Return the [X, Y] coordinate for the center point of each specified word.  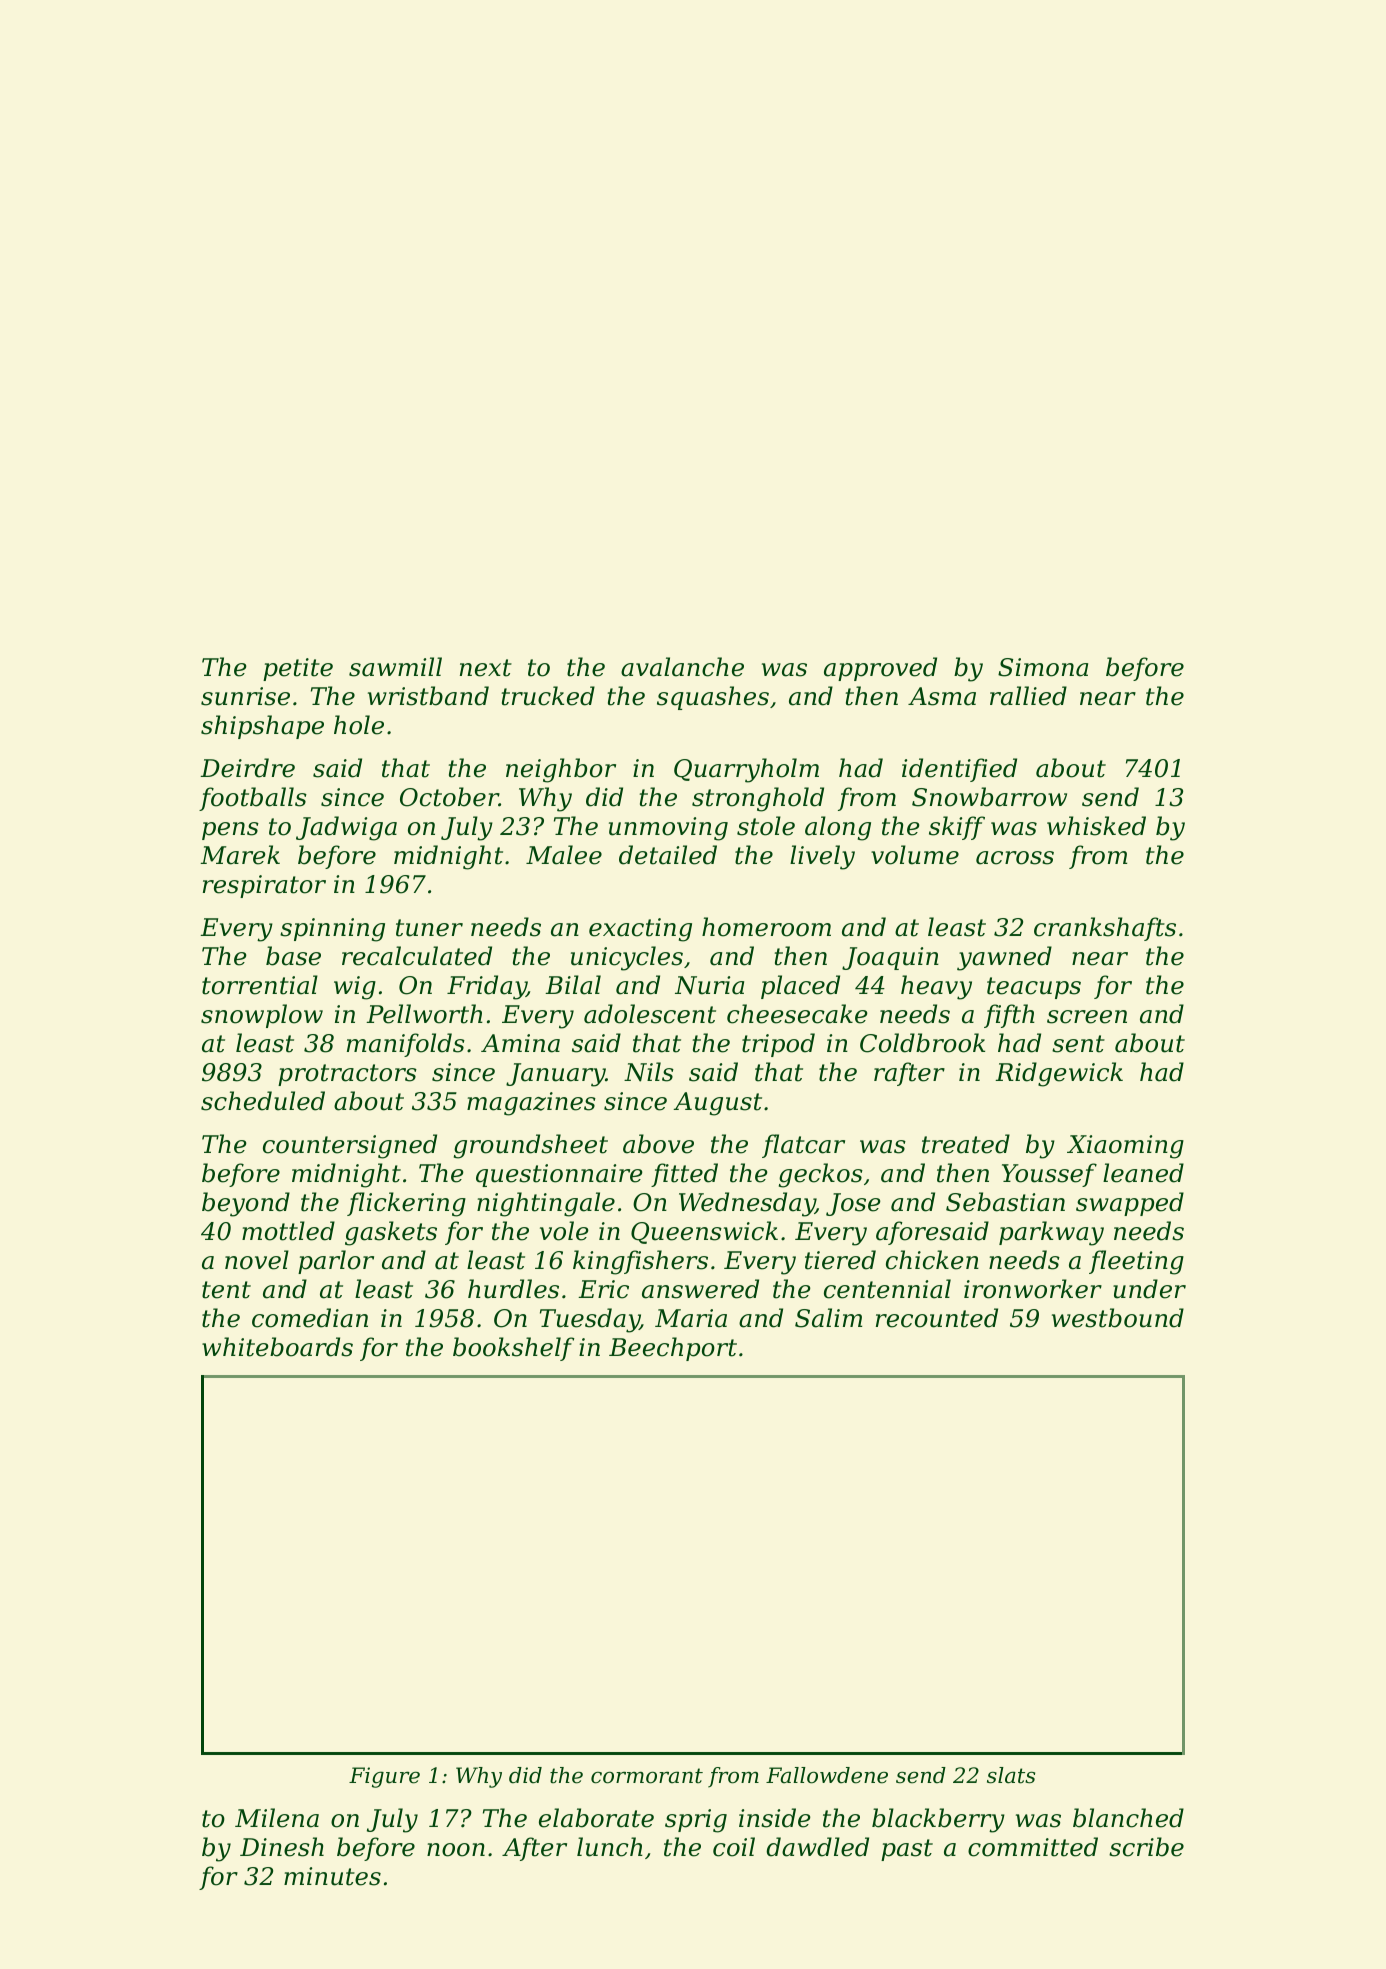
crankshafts [1105, 929]
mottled [288, 1231]
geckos [821, 1175]
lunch [610, 1847]
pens [230, 831]
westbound [1118, 1318]
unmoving [668, 829]
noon [456, 1850]
